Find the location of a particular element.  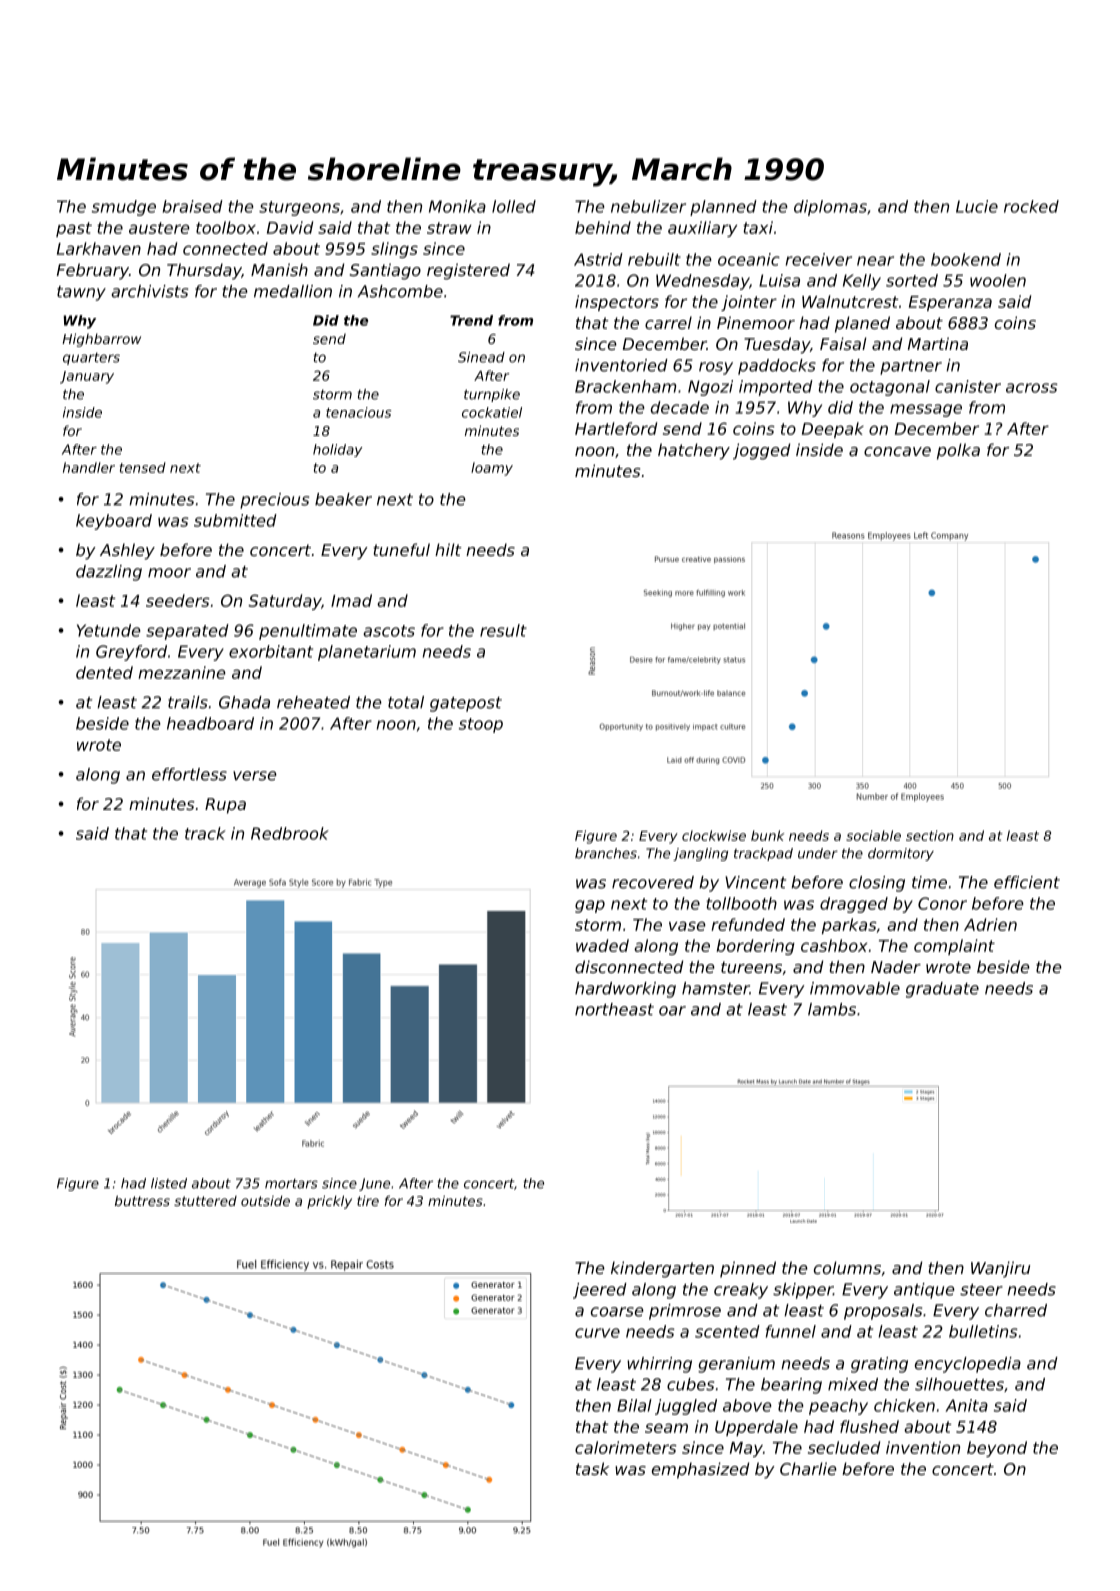

kindergarten is located at coordinates (662, 1269).
